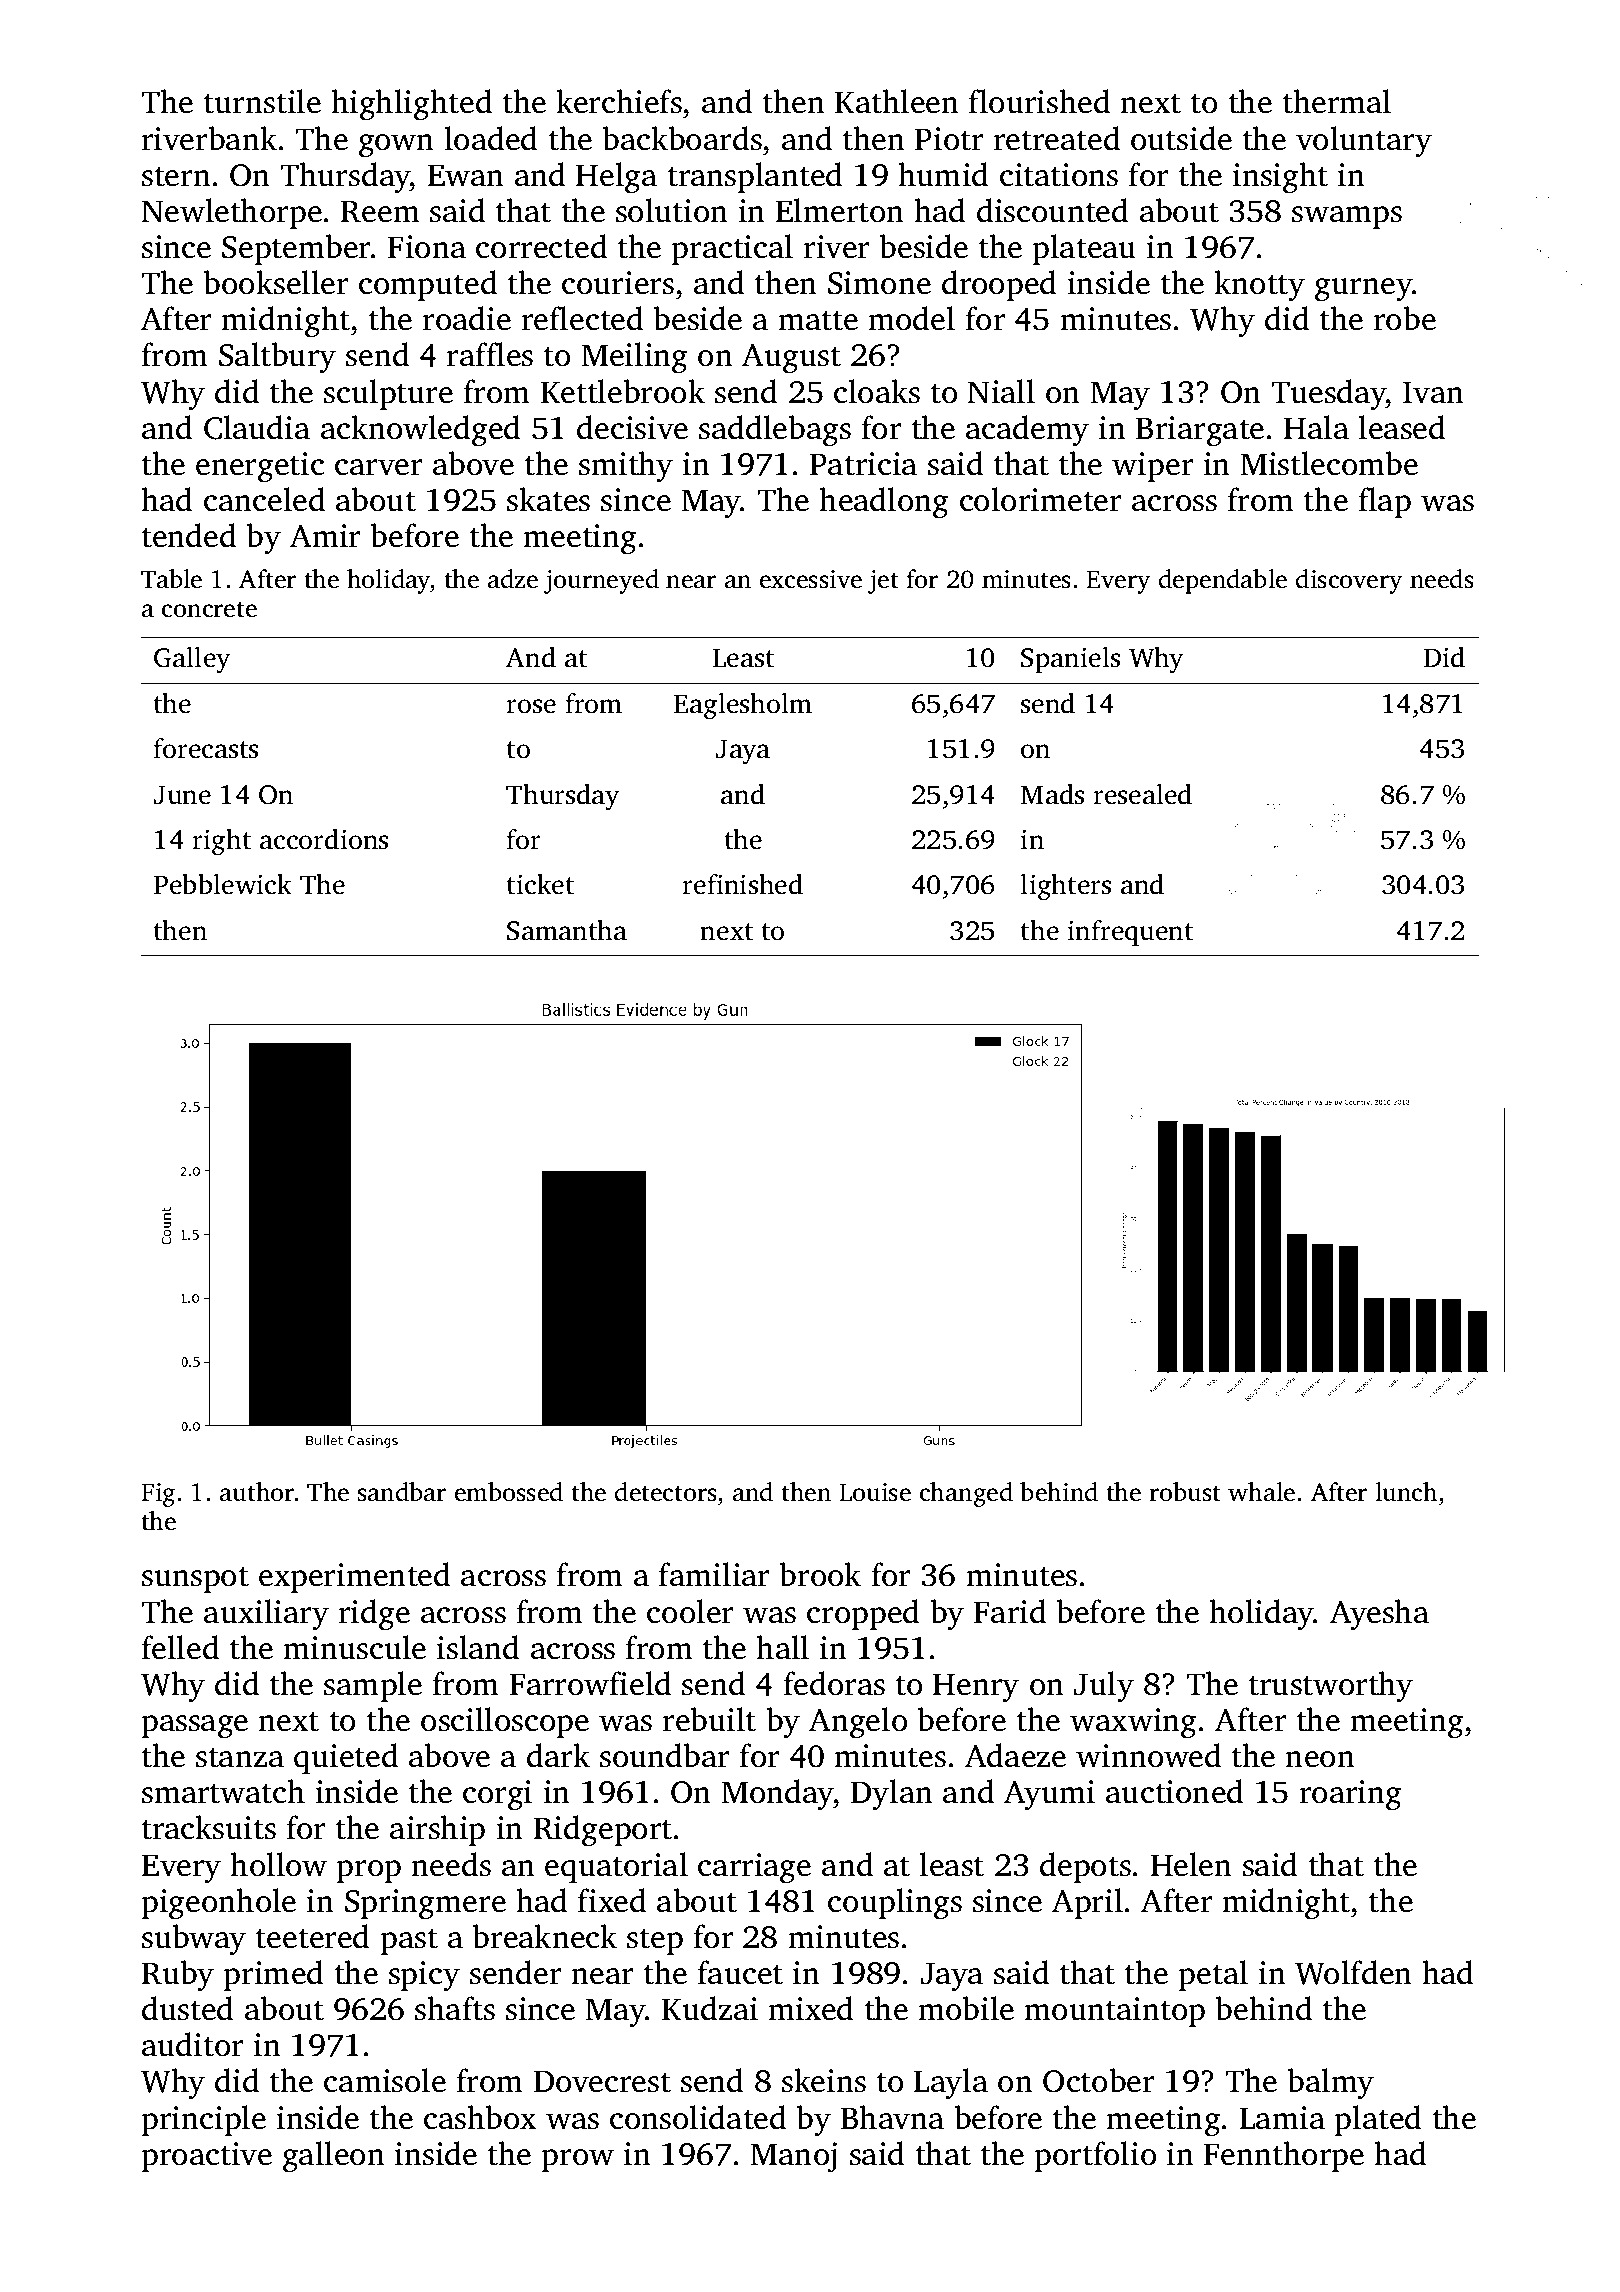 The image size is (1620, 2292). I want to click on sandbar, so click(402, 1492).
